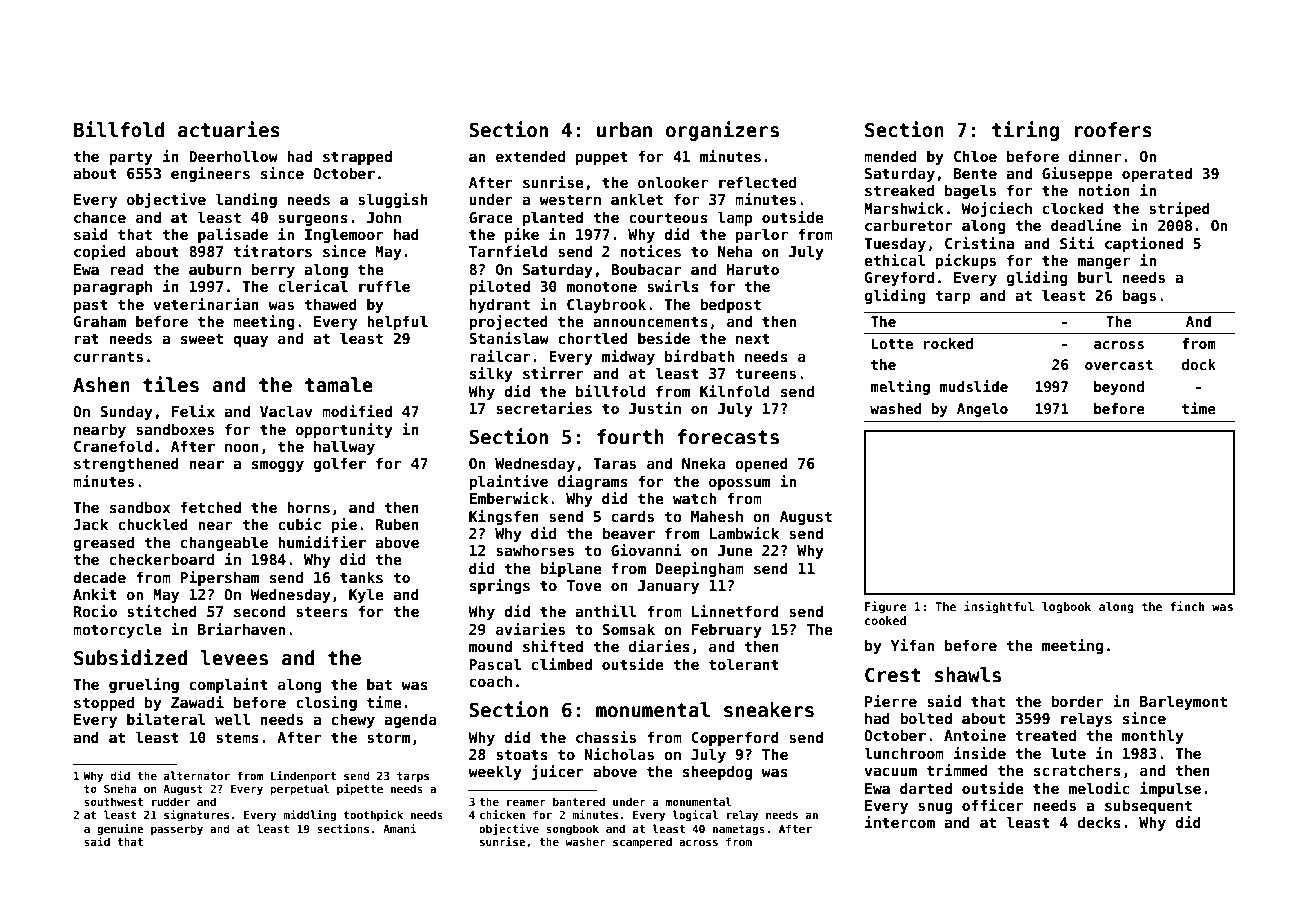 The width and height of the screenshot is (1308, 924). Describe the element at coordinates (614, 463) in the screenshot. I see `Taras` at that location.
